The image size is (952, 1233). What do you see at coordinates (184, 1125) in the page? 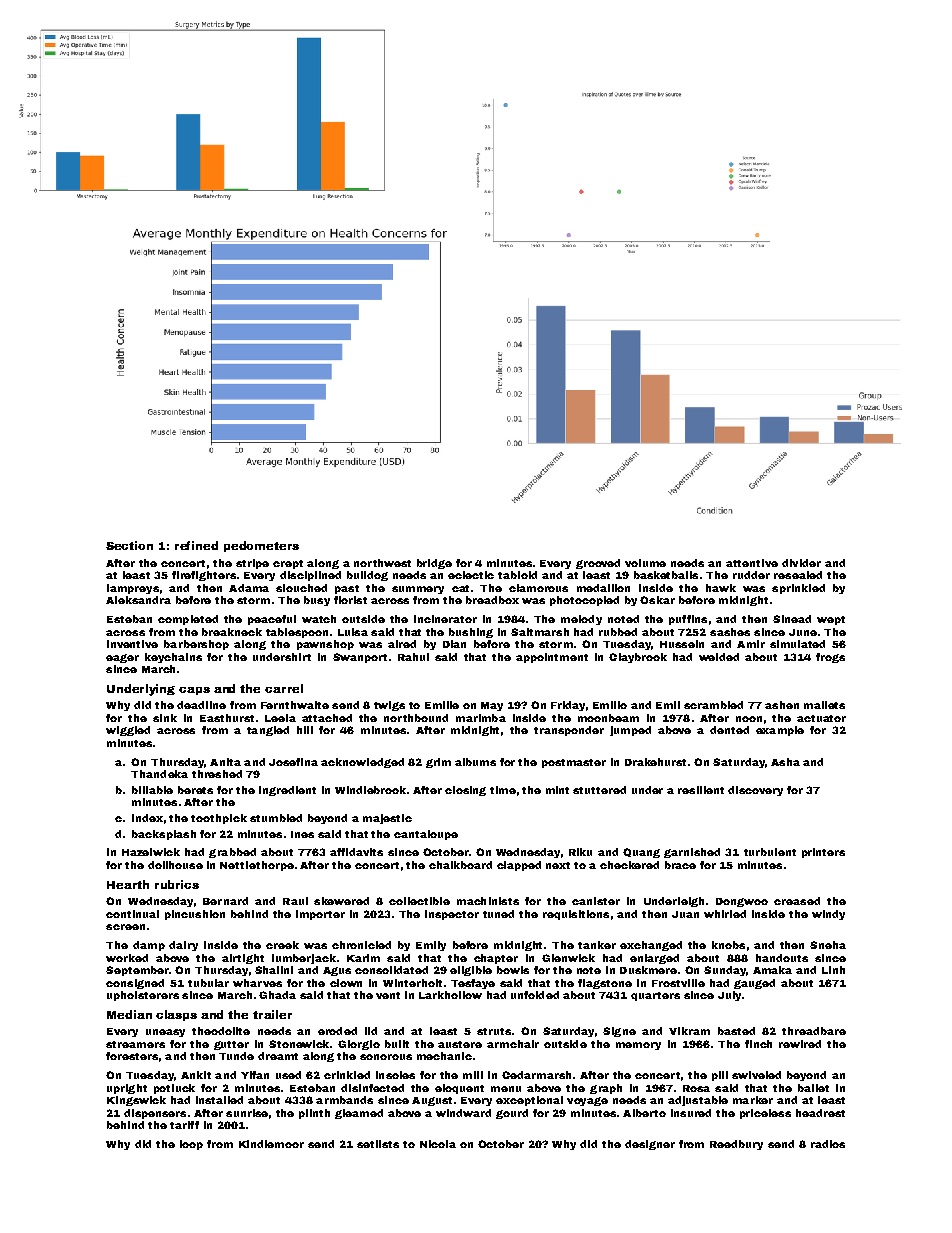
I see `tariff` at bounding box center [184, 1125].
